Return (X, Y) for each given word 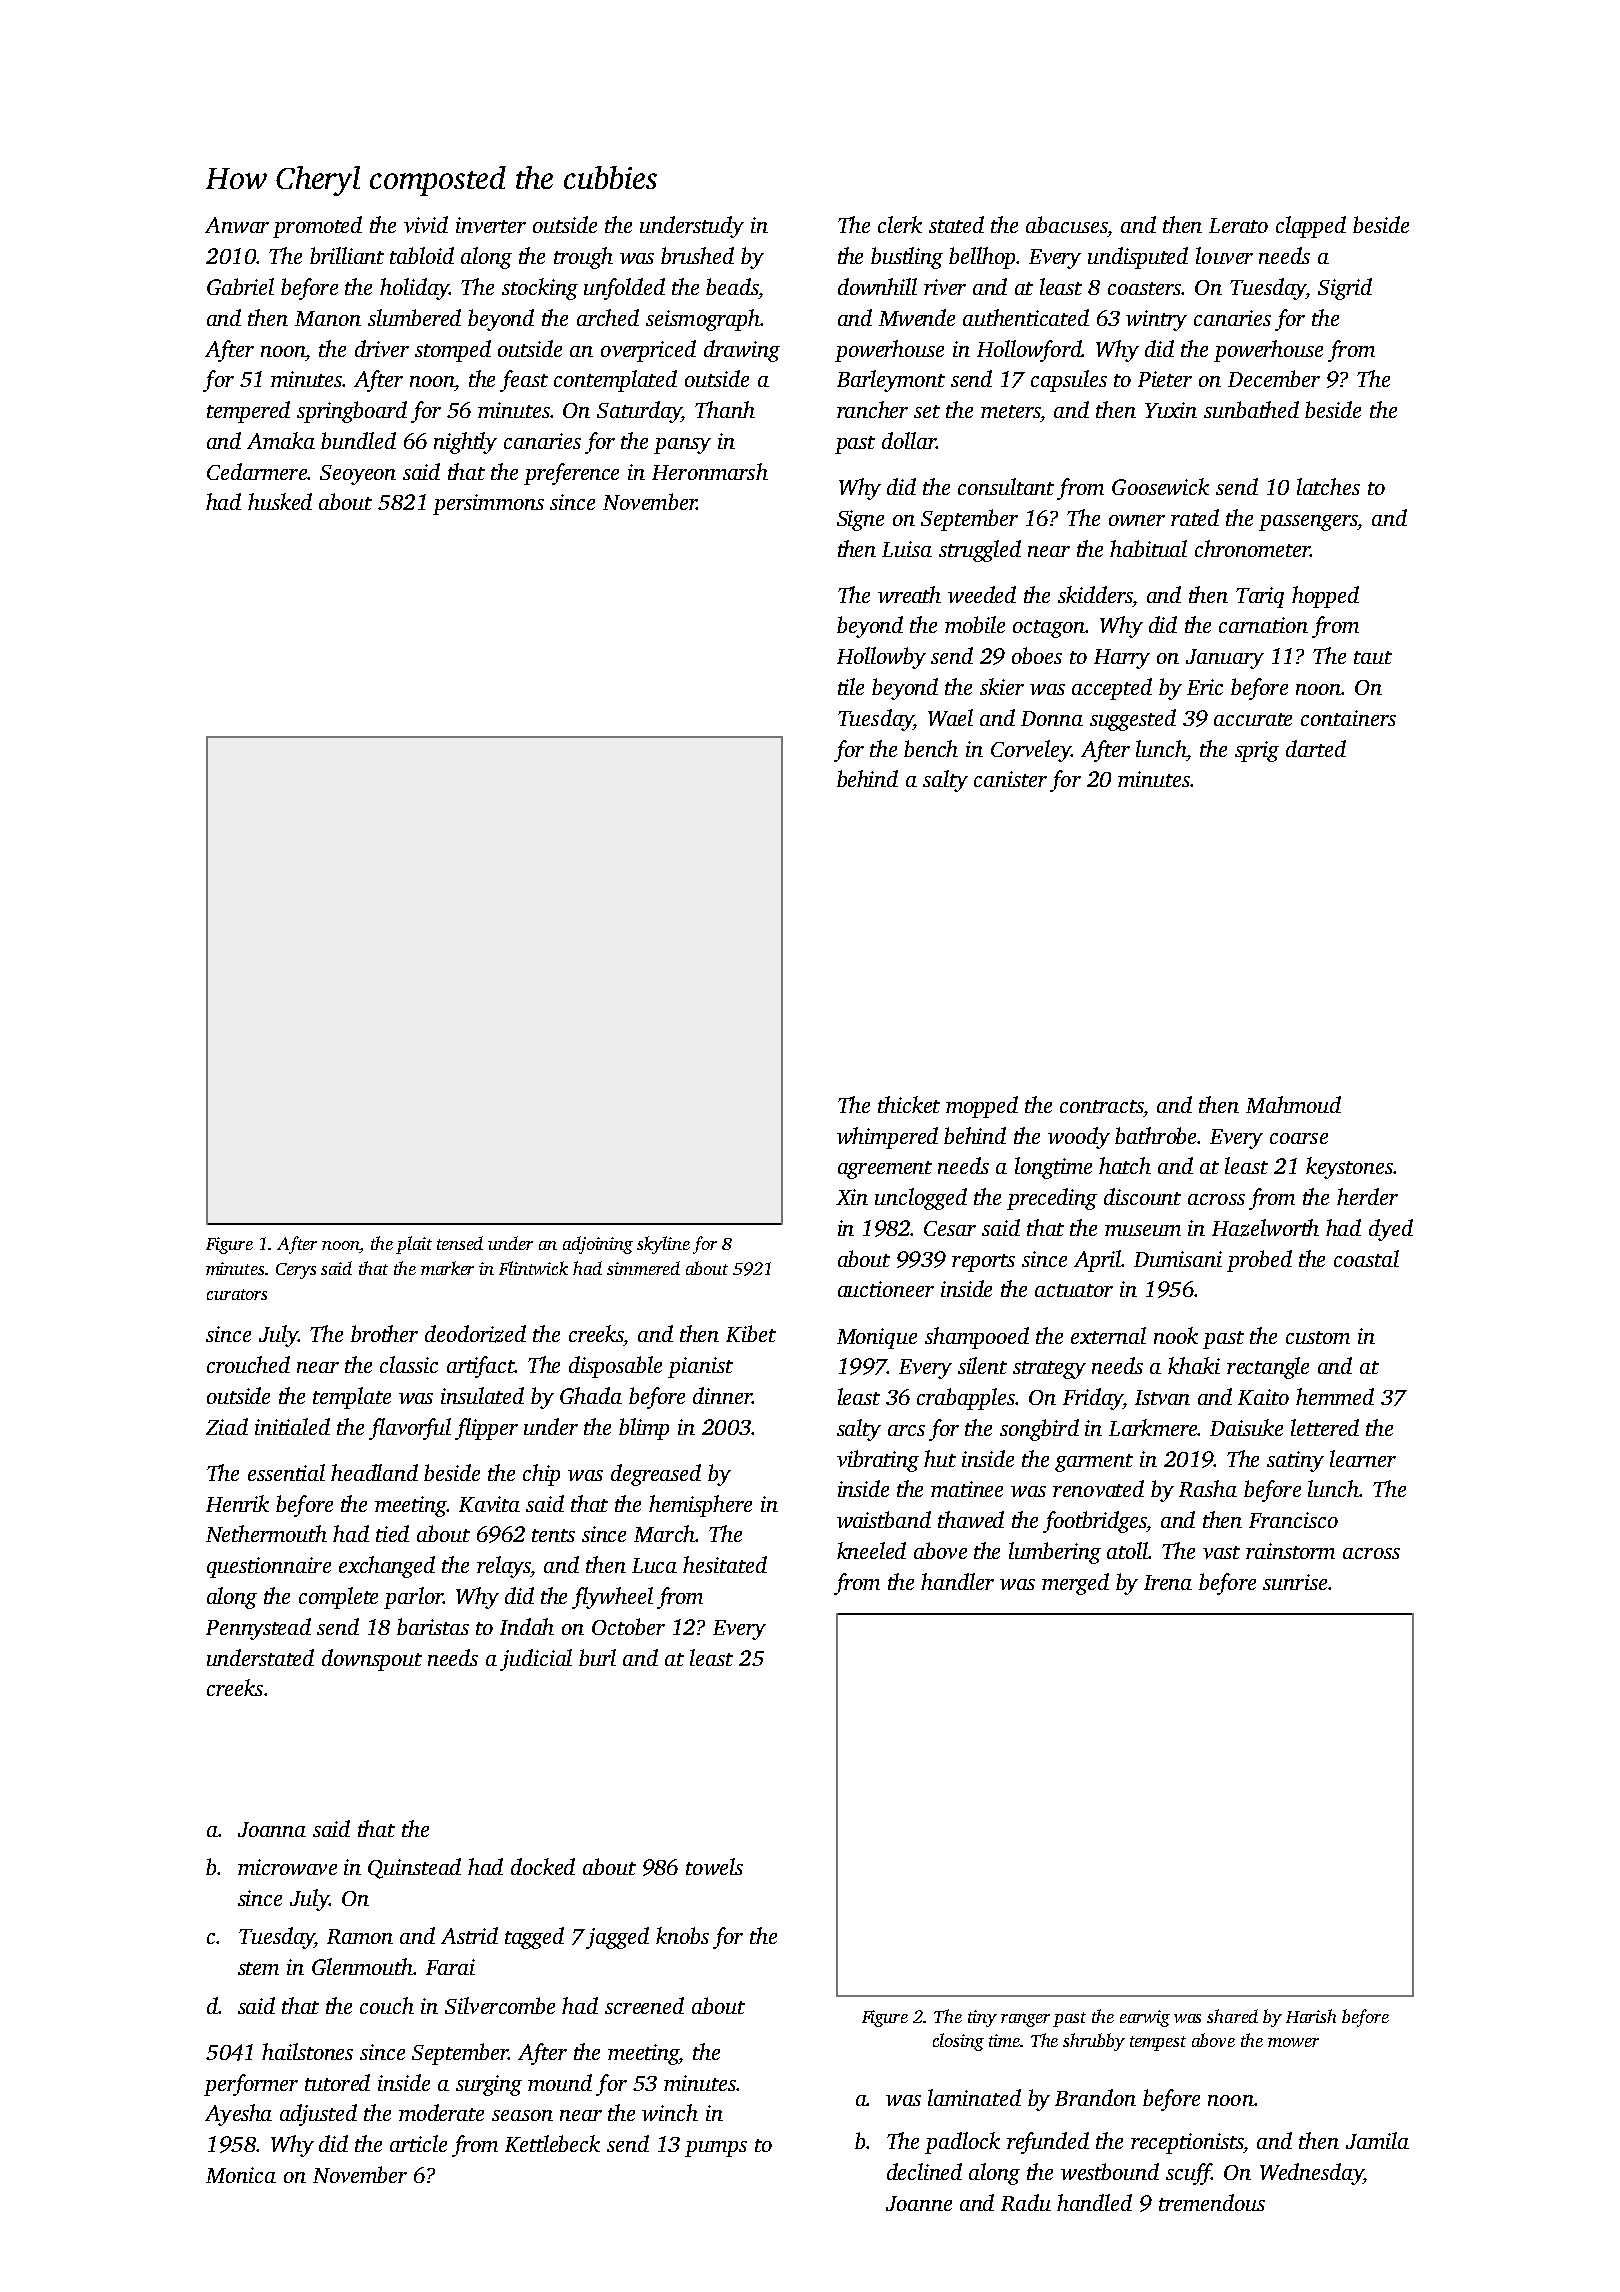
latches (1328, 486)
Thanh (725, 409)
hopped (1325, 597)
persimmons (488, 504)
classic (409, 1364)
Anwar (237, 225)
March (664, 1533)
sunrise (1295, 1582)
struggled (980, 551)
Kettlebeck (552, 2143)
